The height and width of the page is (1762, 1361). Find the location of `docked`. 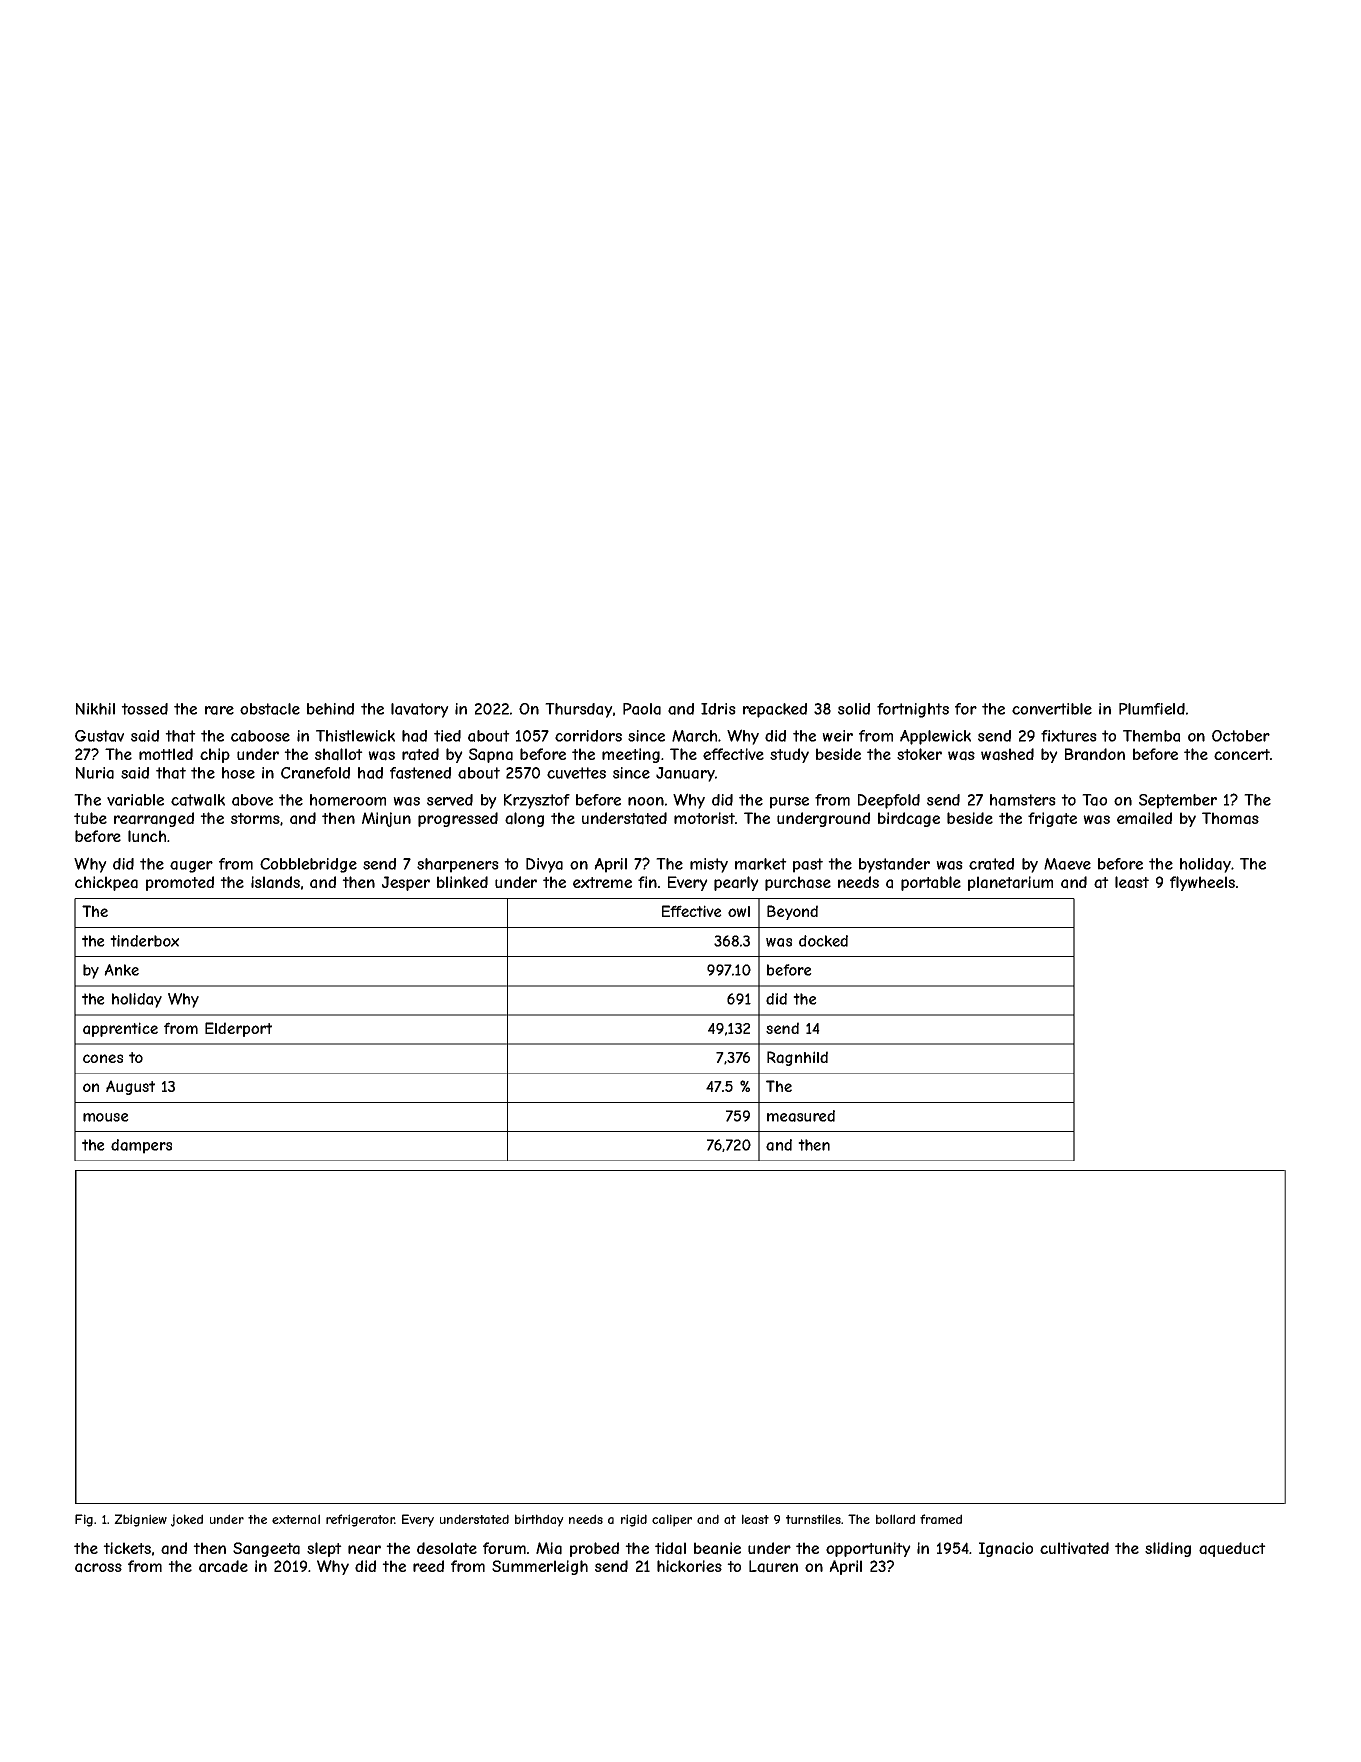

docked is located at coordinates (823, 941).
